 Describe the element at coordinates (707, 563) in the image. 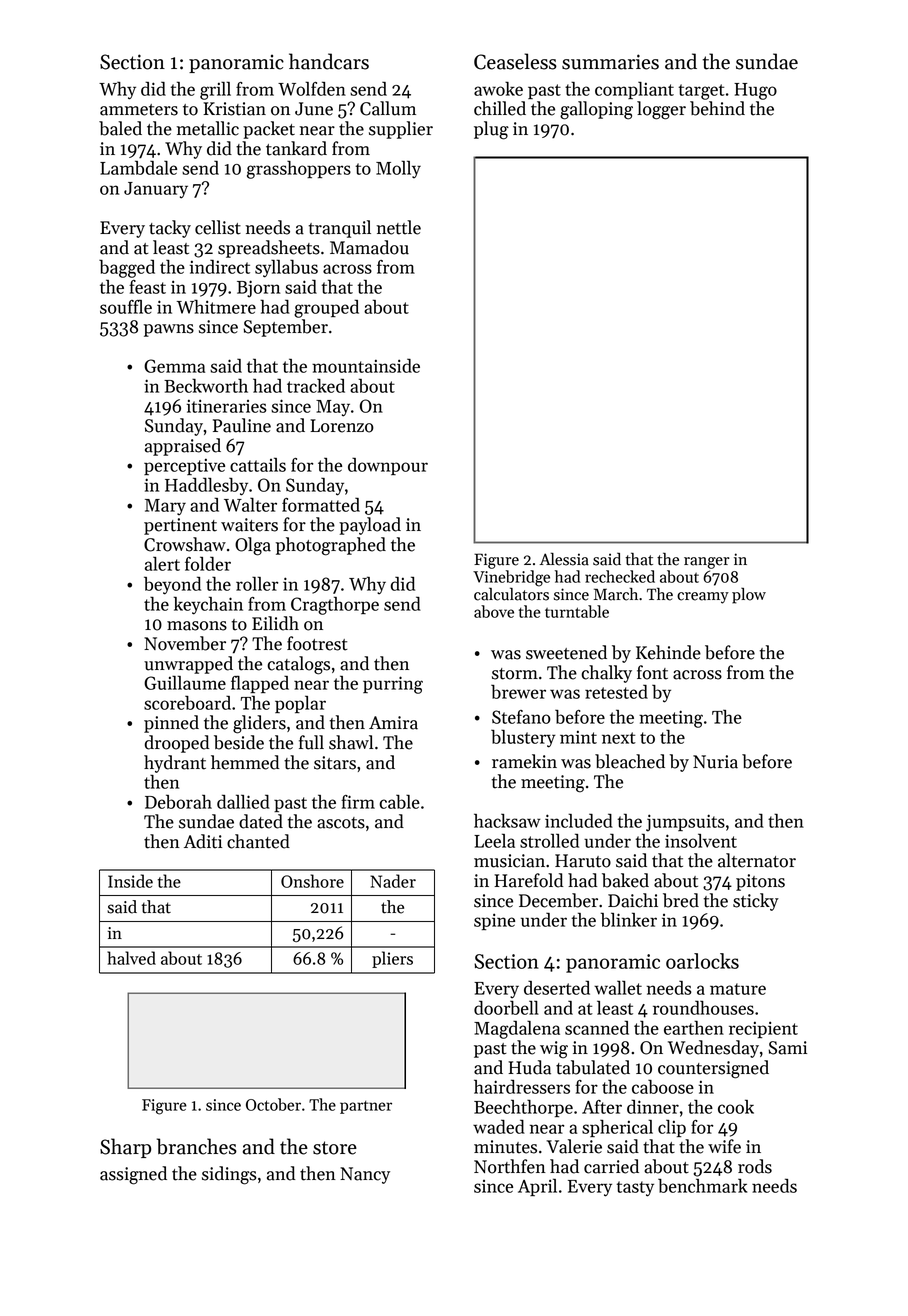

I see `ranger` at that location.
